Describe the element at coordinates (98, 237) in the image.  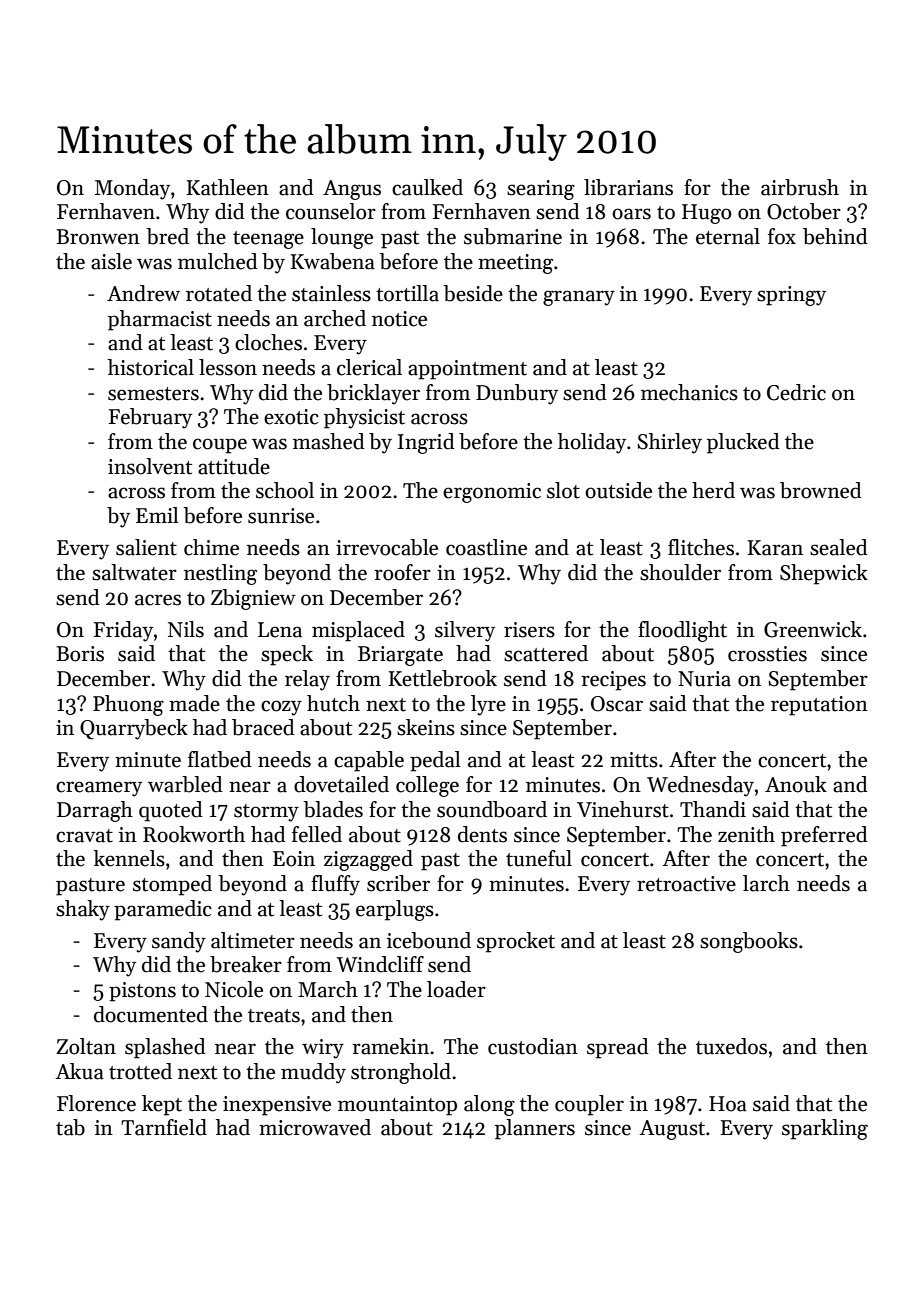
I see `Bronwen` at that location.
